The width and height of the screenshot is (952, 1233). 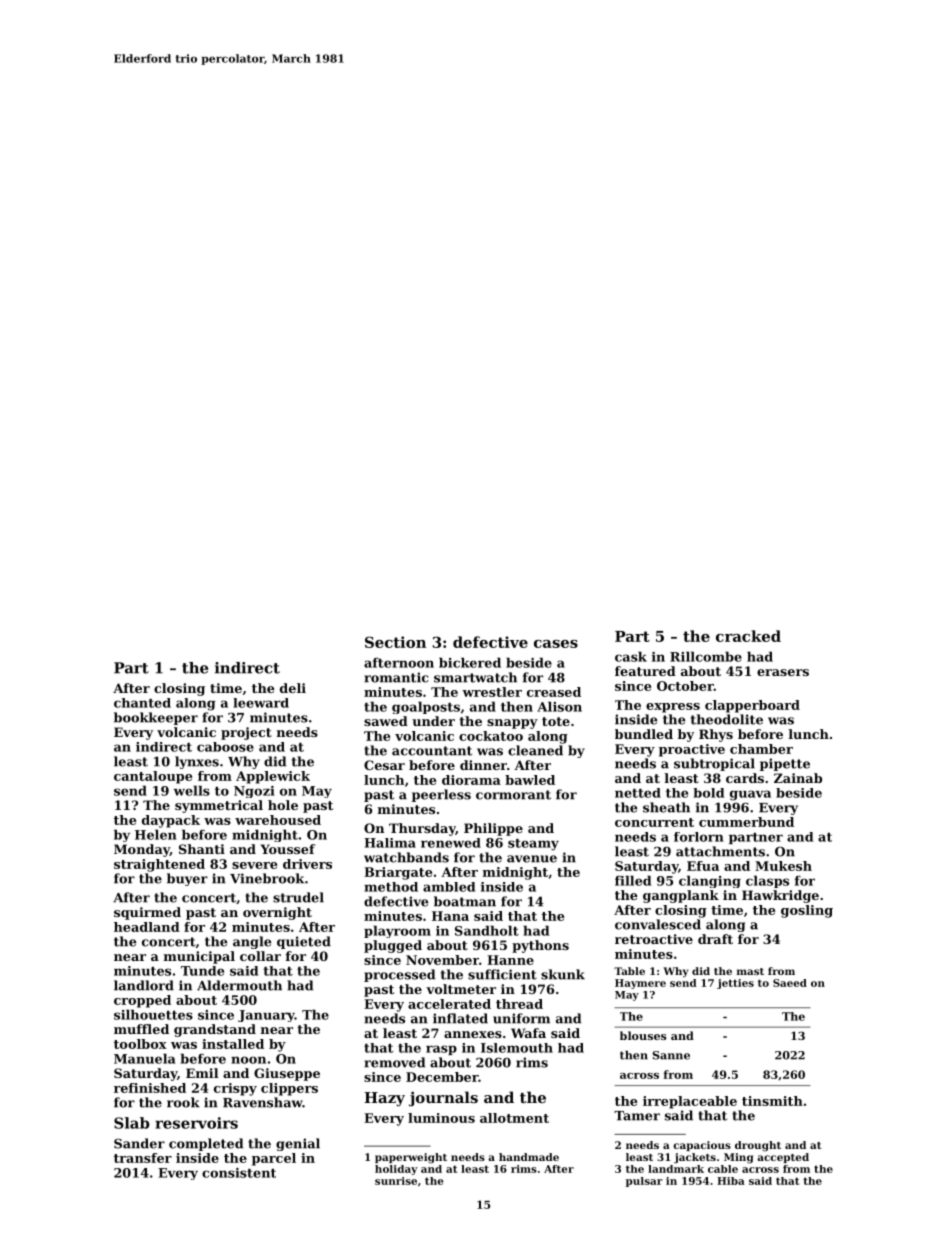 I want to click on Shanti, so click(x=202, y=849).
